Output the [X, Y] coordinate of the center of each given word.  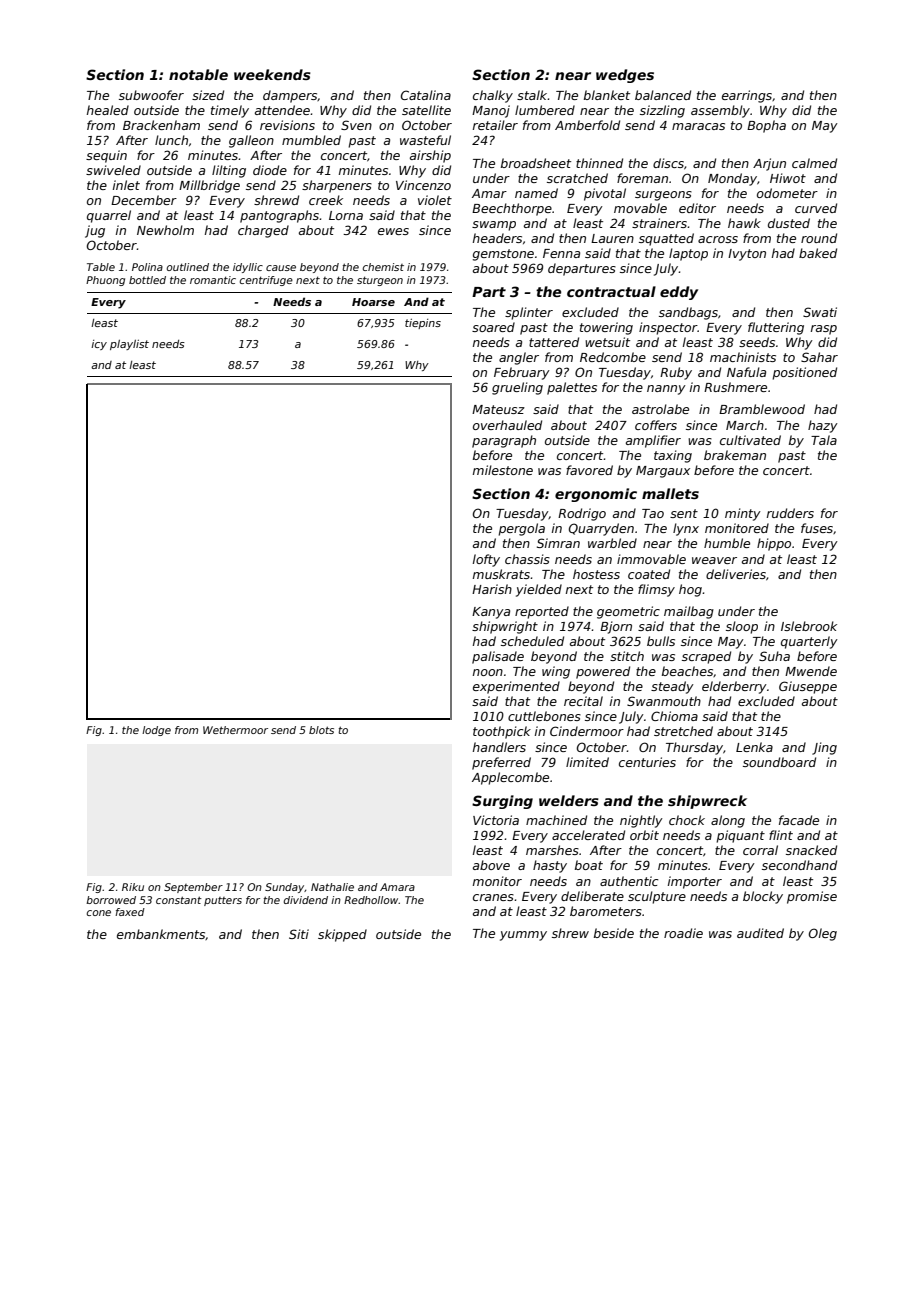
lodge [156, 731]
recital [583, 701]
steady [672, 687]
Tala [824, 440]
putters [223, 901]
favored [589, 470]
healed [108, 110]
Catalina [426, 95]
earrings [747, 96]
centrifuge [266, 281]
